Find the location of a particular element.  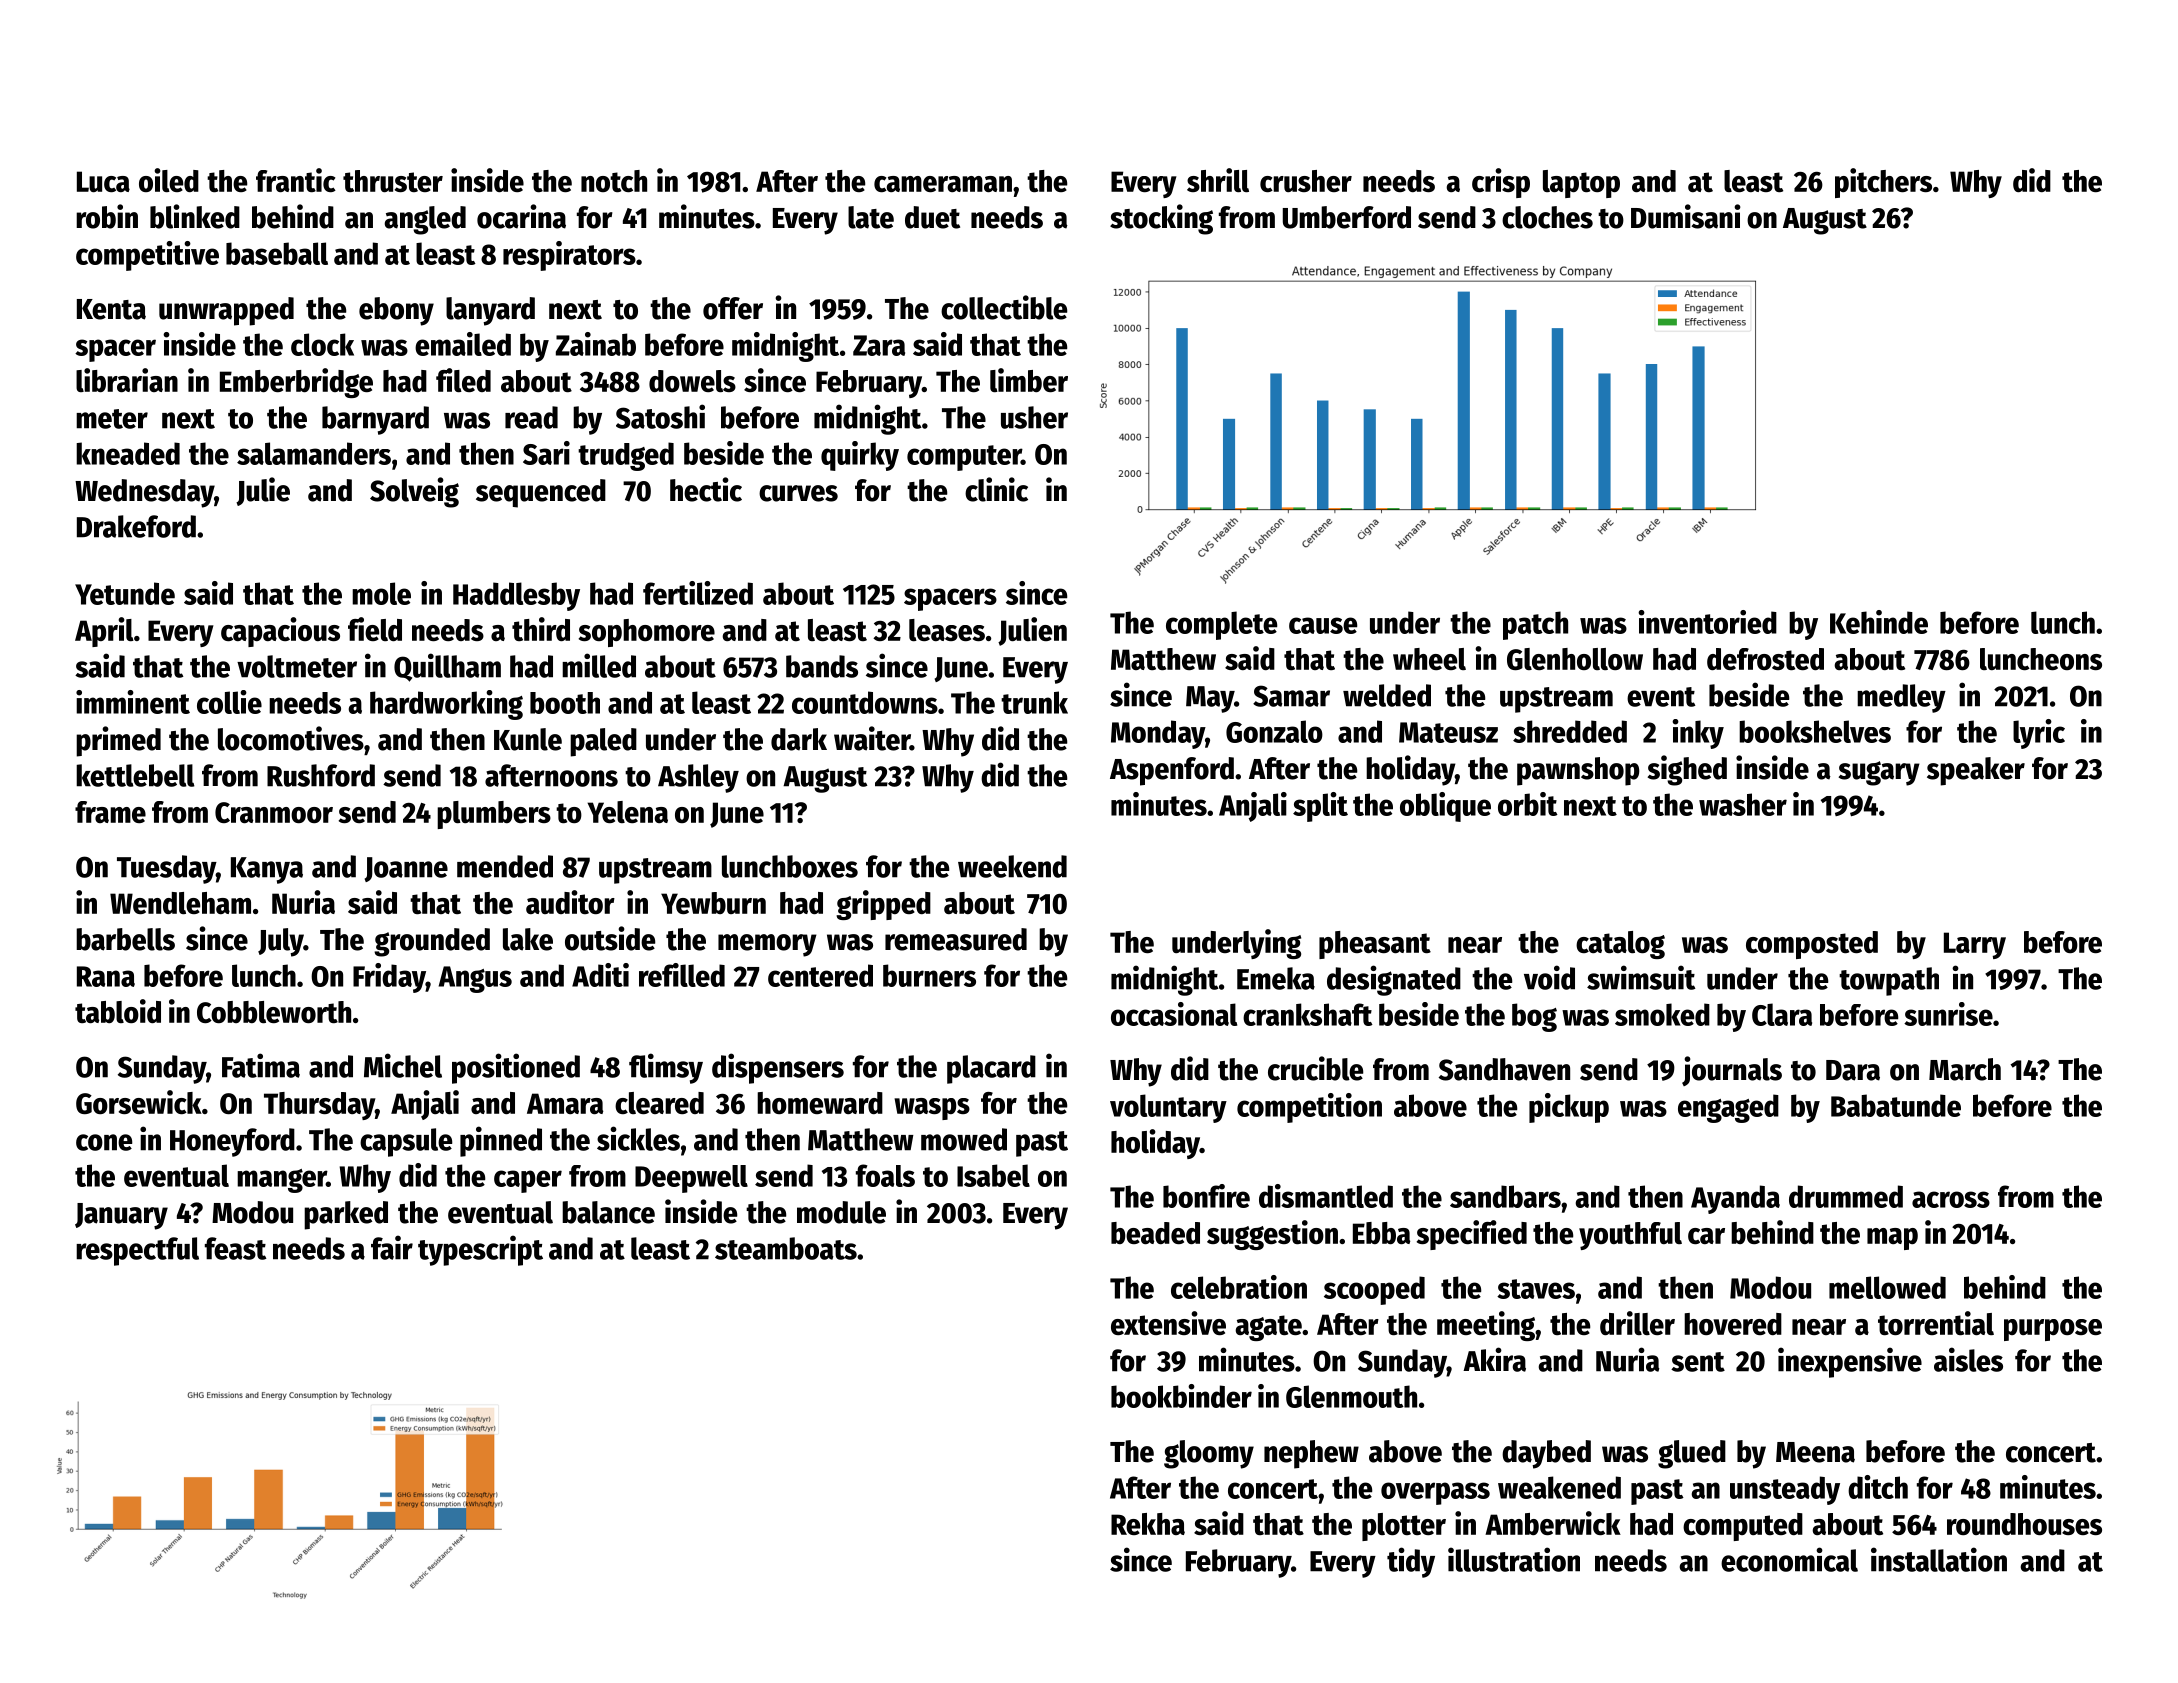

Rekha is located at coordinates (1148, 1524).
